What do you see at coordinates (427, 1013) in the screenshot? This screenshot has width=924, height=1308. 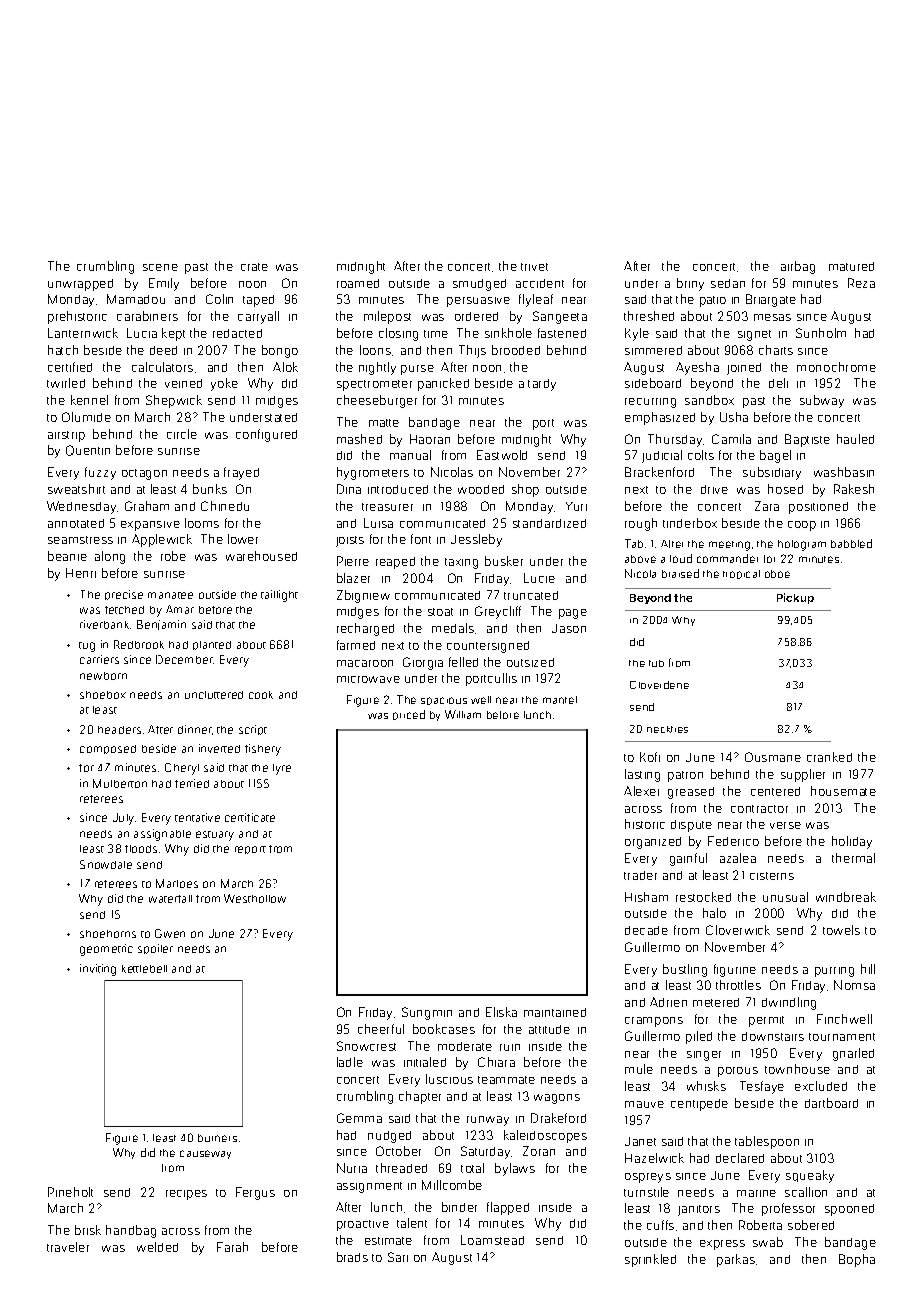 I see `Sungmin` at bounding box center [427, 1013].
